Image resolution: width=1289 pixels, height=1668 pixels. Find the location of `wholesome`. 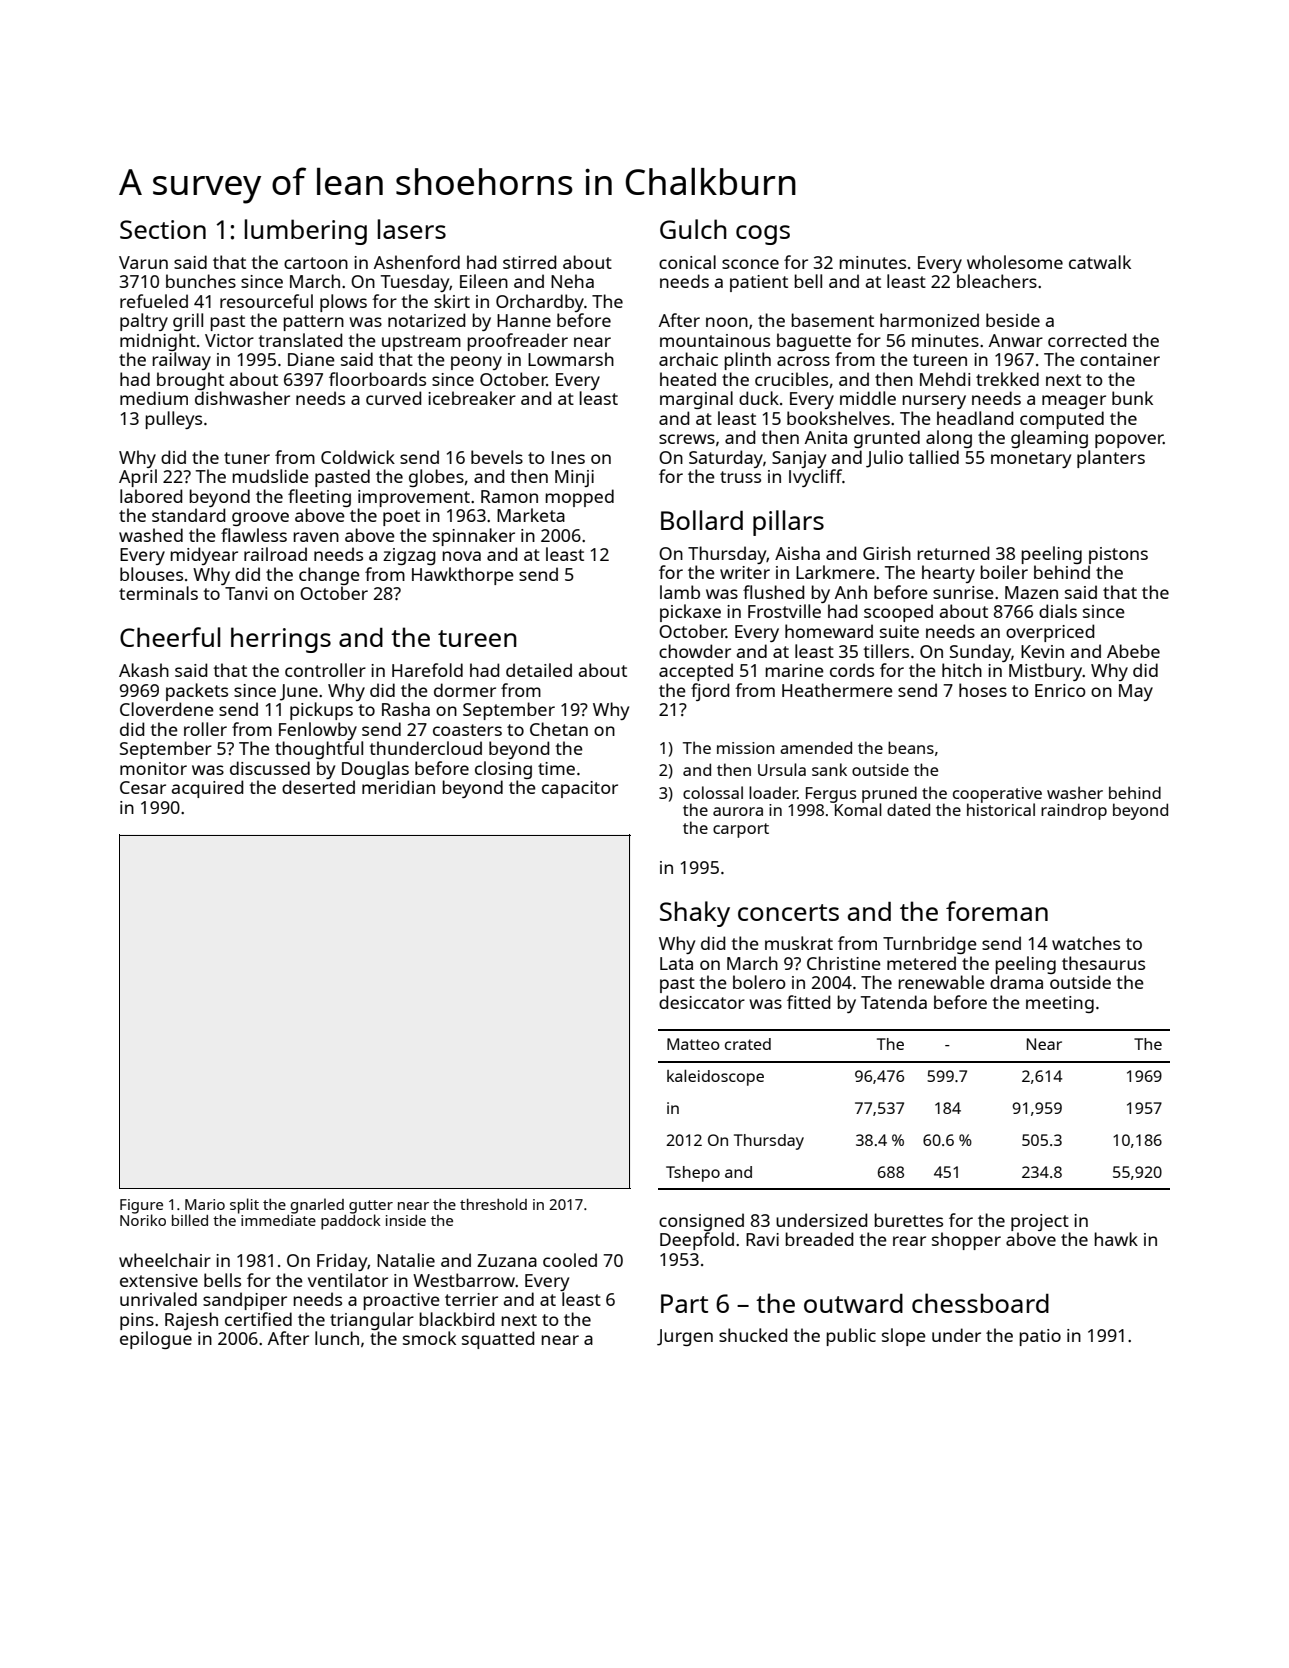

wholesome is located at coordinates (1015, 262).
